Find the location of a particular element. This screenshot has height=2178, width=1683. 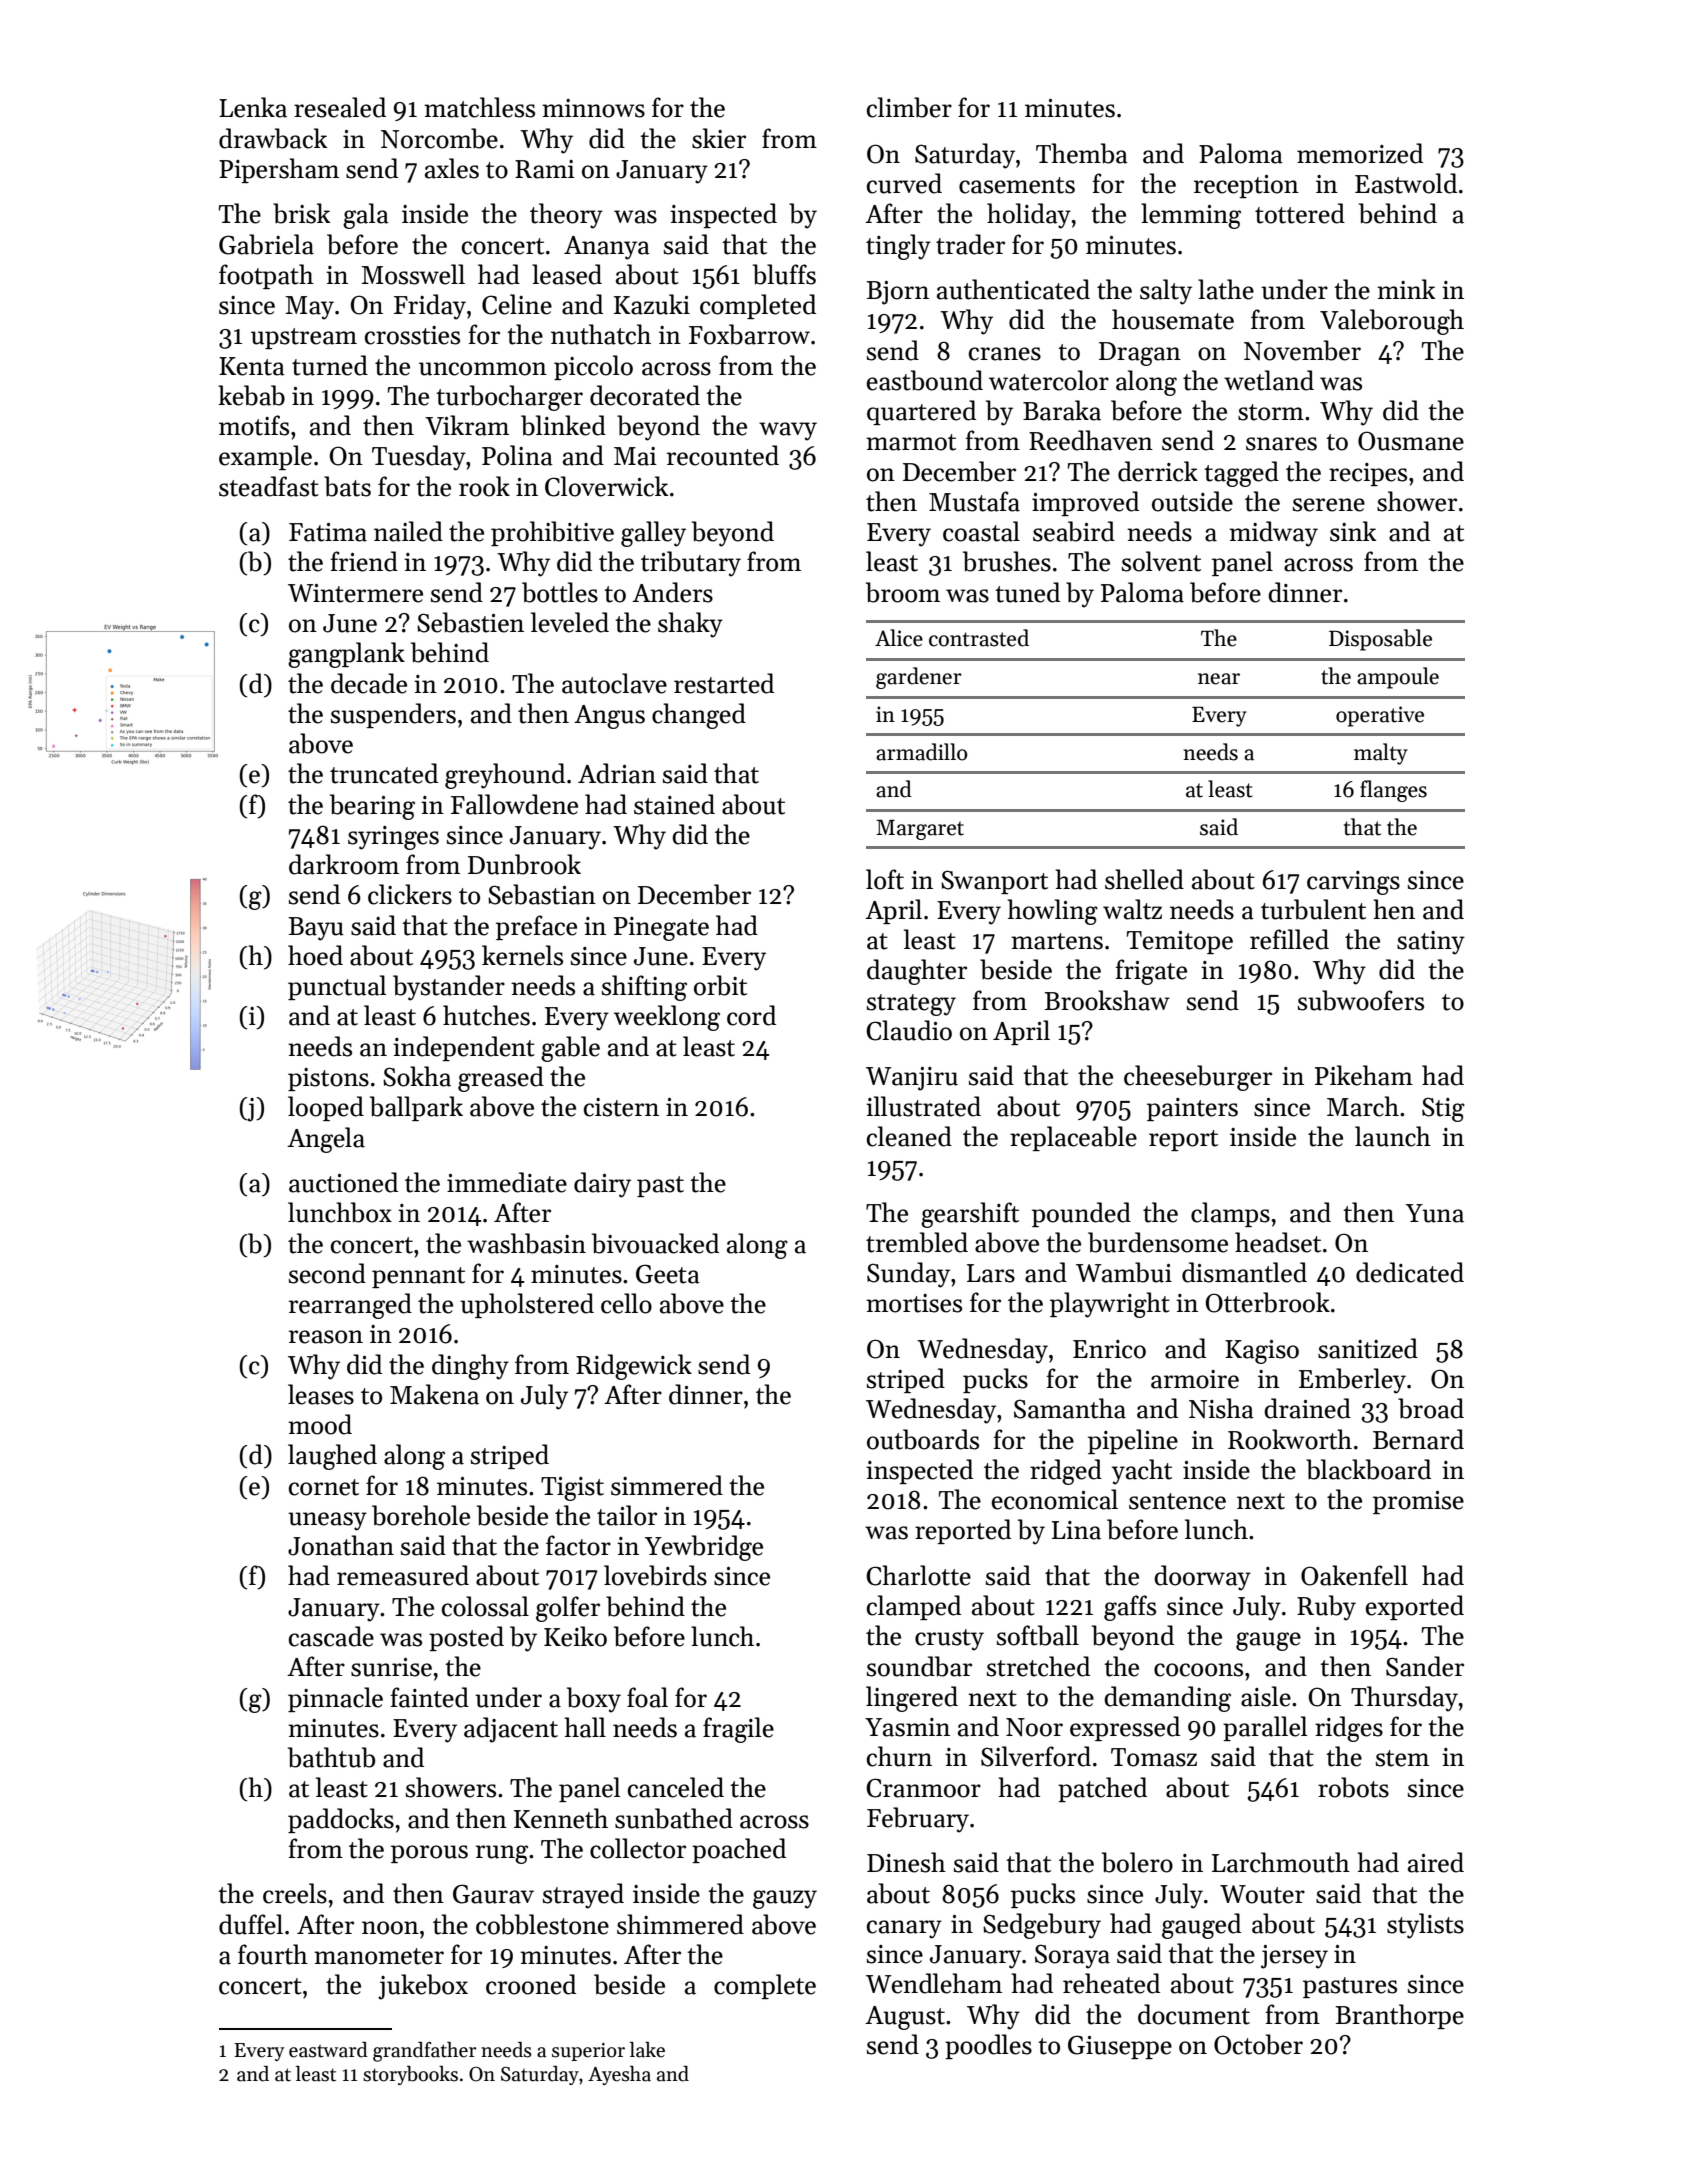

storm is located at coordinates (1271, 412).
